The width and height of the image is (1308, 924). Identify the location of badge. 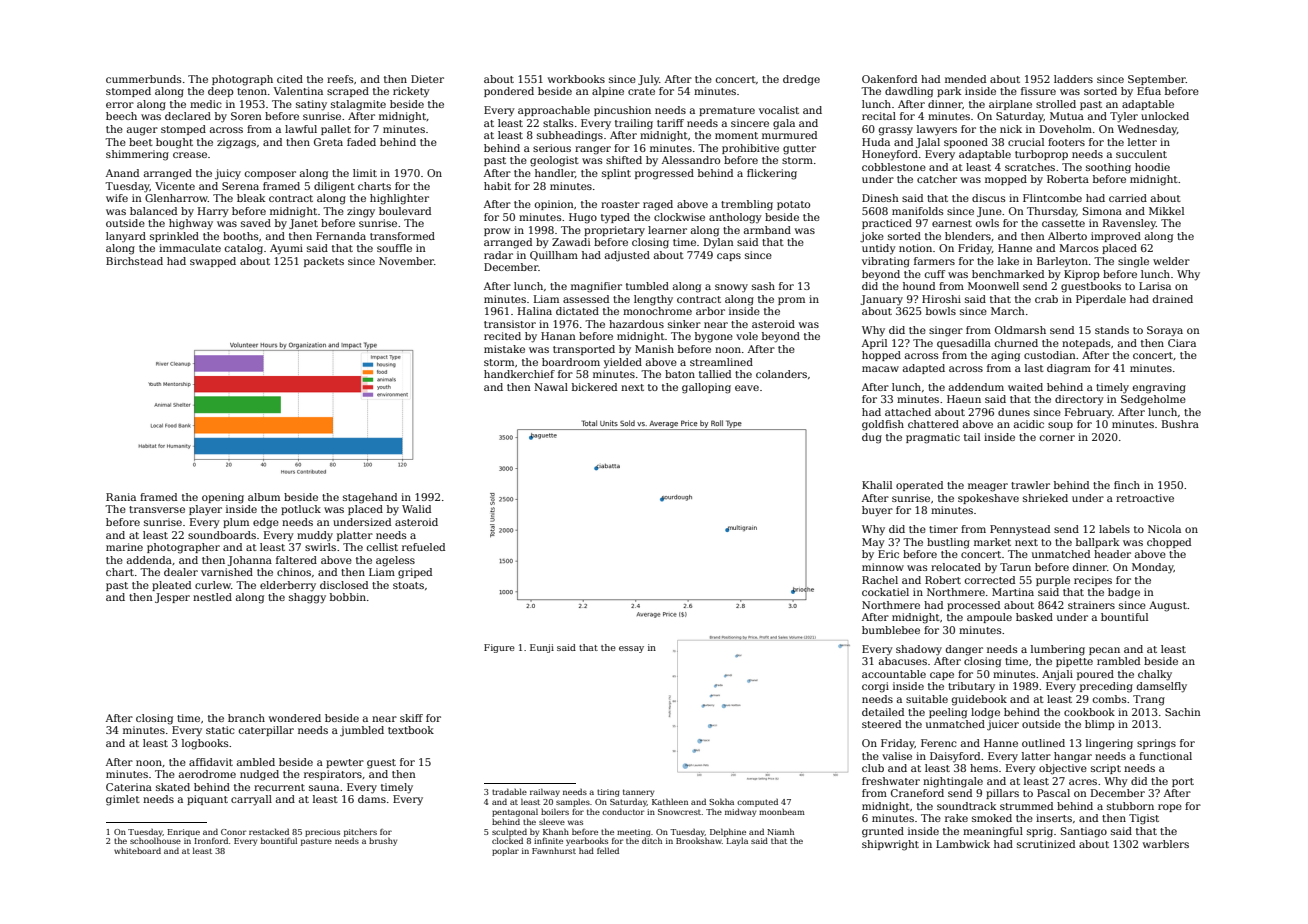
(1124, 593).
